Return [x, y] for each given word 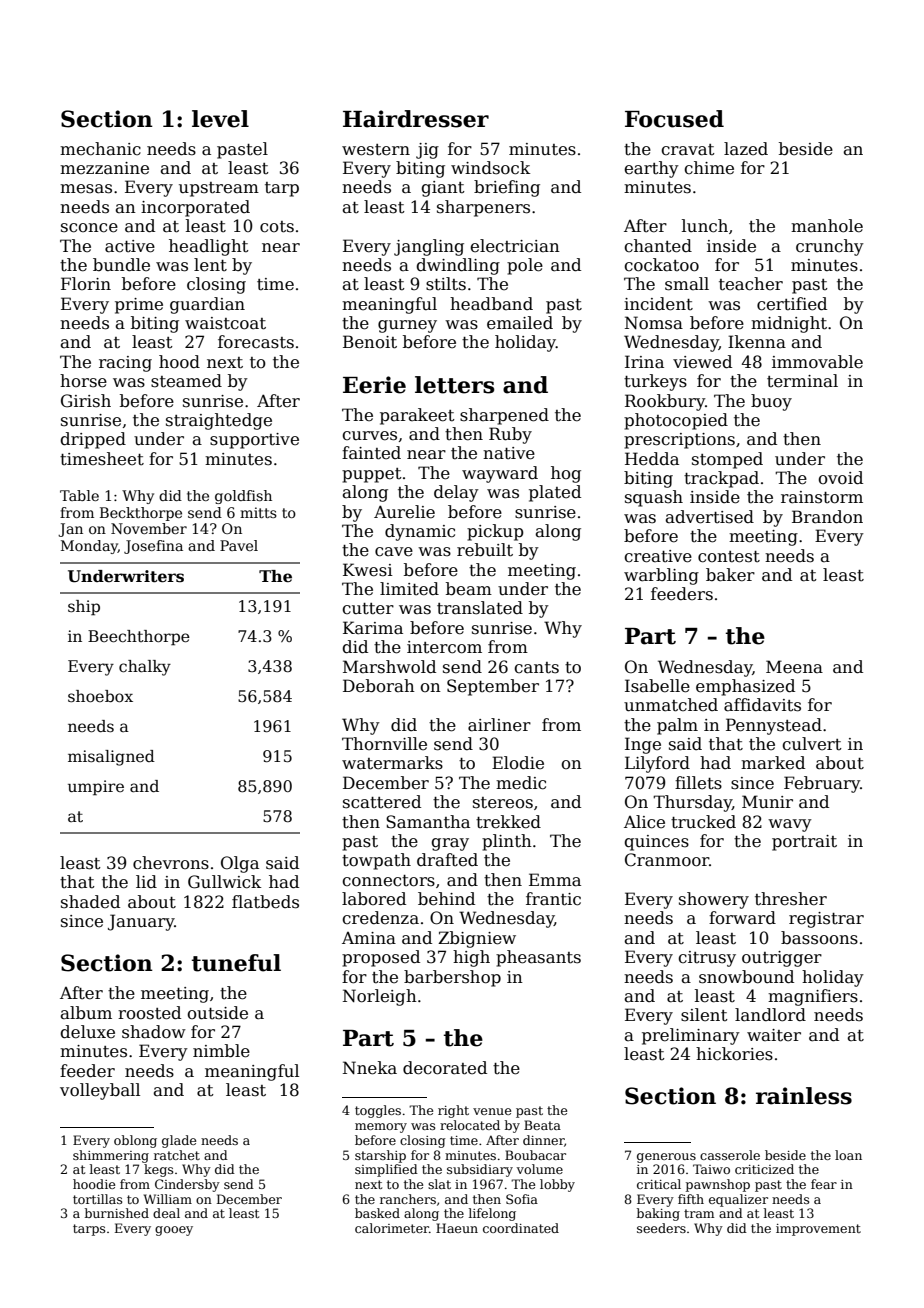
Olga [240, 864]
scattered [382, 802]
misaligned [111, 758]
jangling [429, 247]
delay [456, 493]
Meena [794, 667]
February [822, 784]
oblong [135, 1141]
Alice [644, 822]
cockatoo [661, 265]
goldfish [243, 497]
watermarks [392, 763]
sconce [89, 228]
